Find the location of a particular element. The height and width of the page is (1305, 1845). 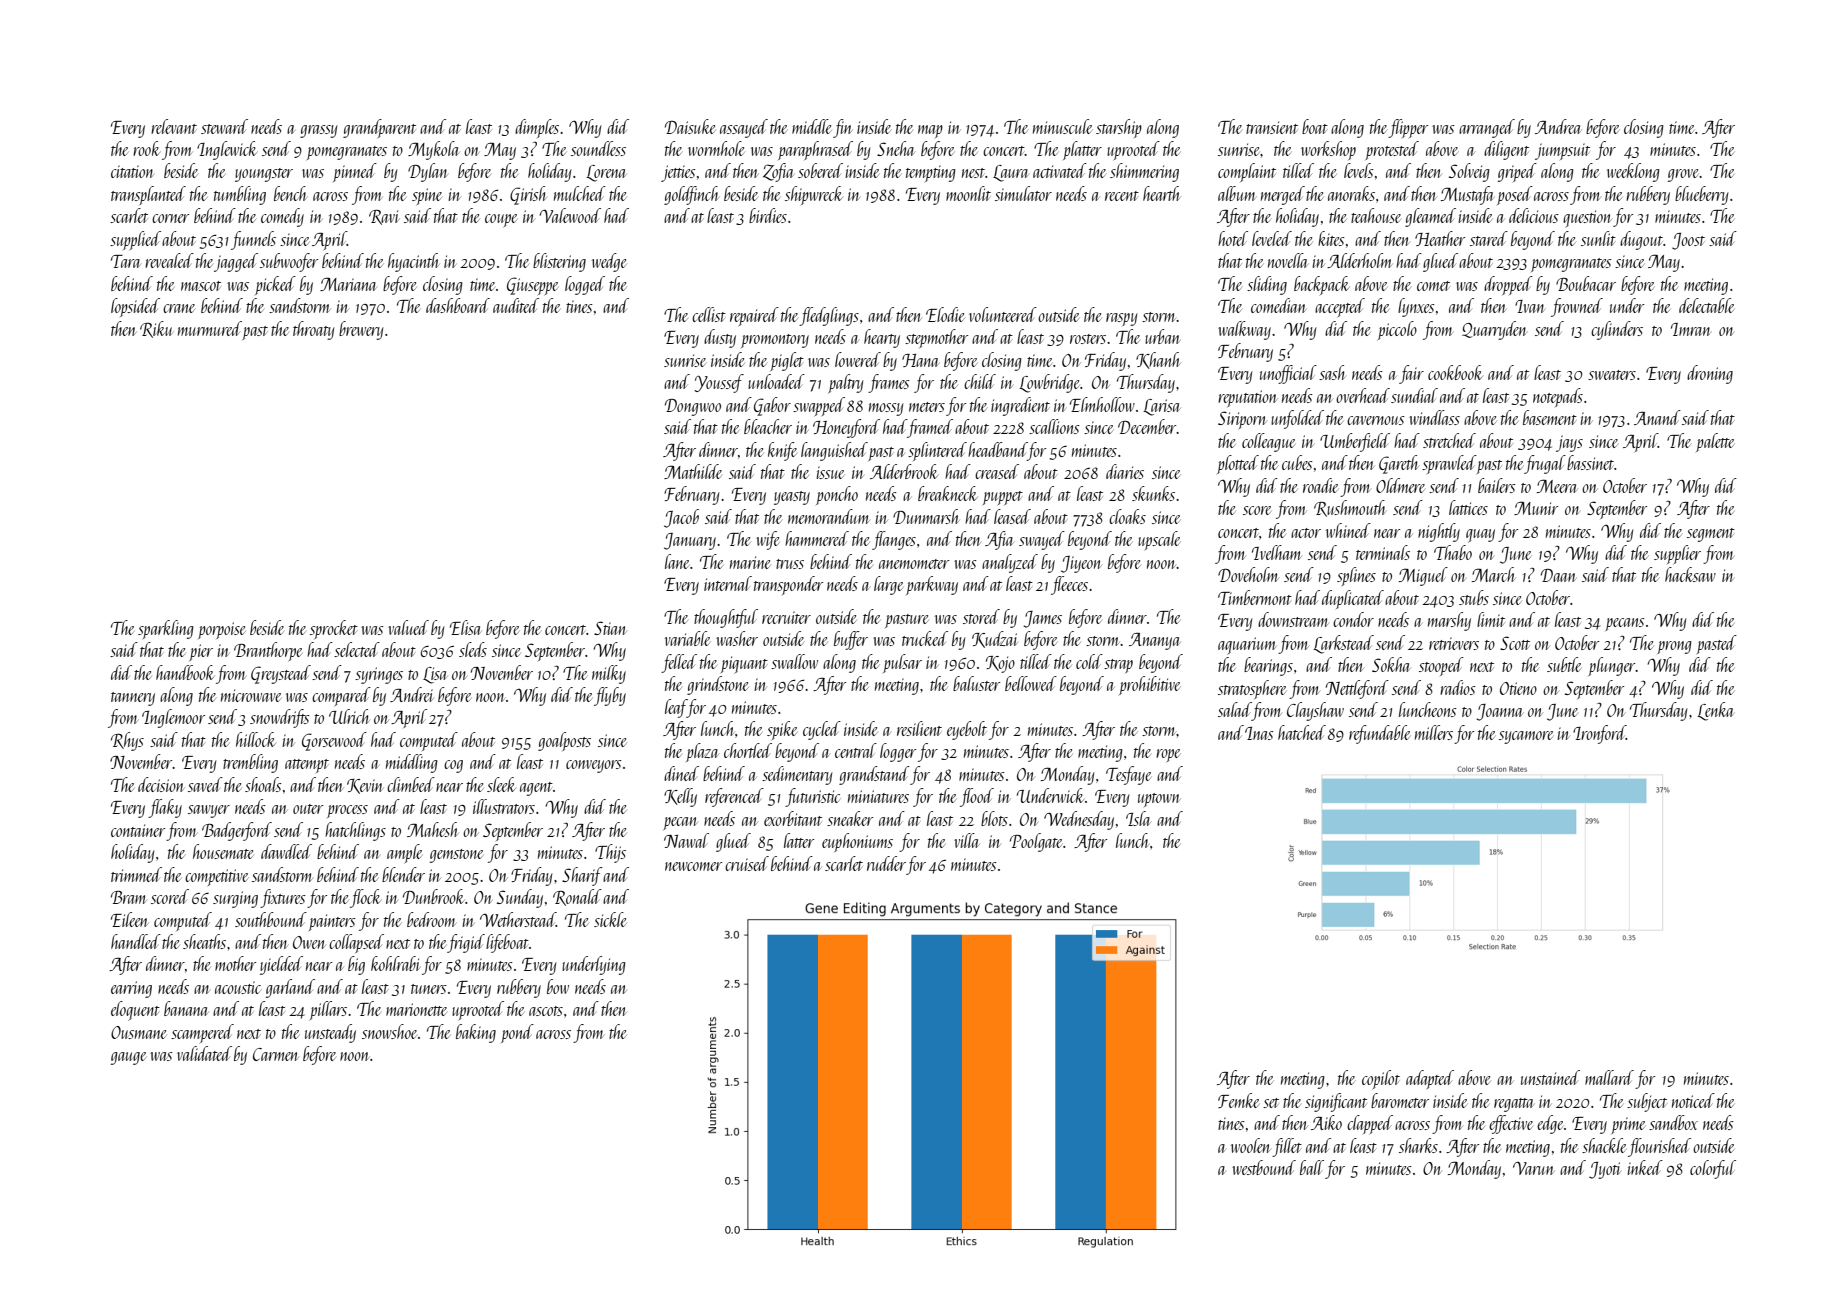

westbound is located at coordinates (1264, 1167).
